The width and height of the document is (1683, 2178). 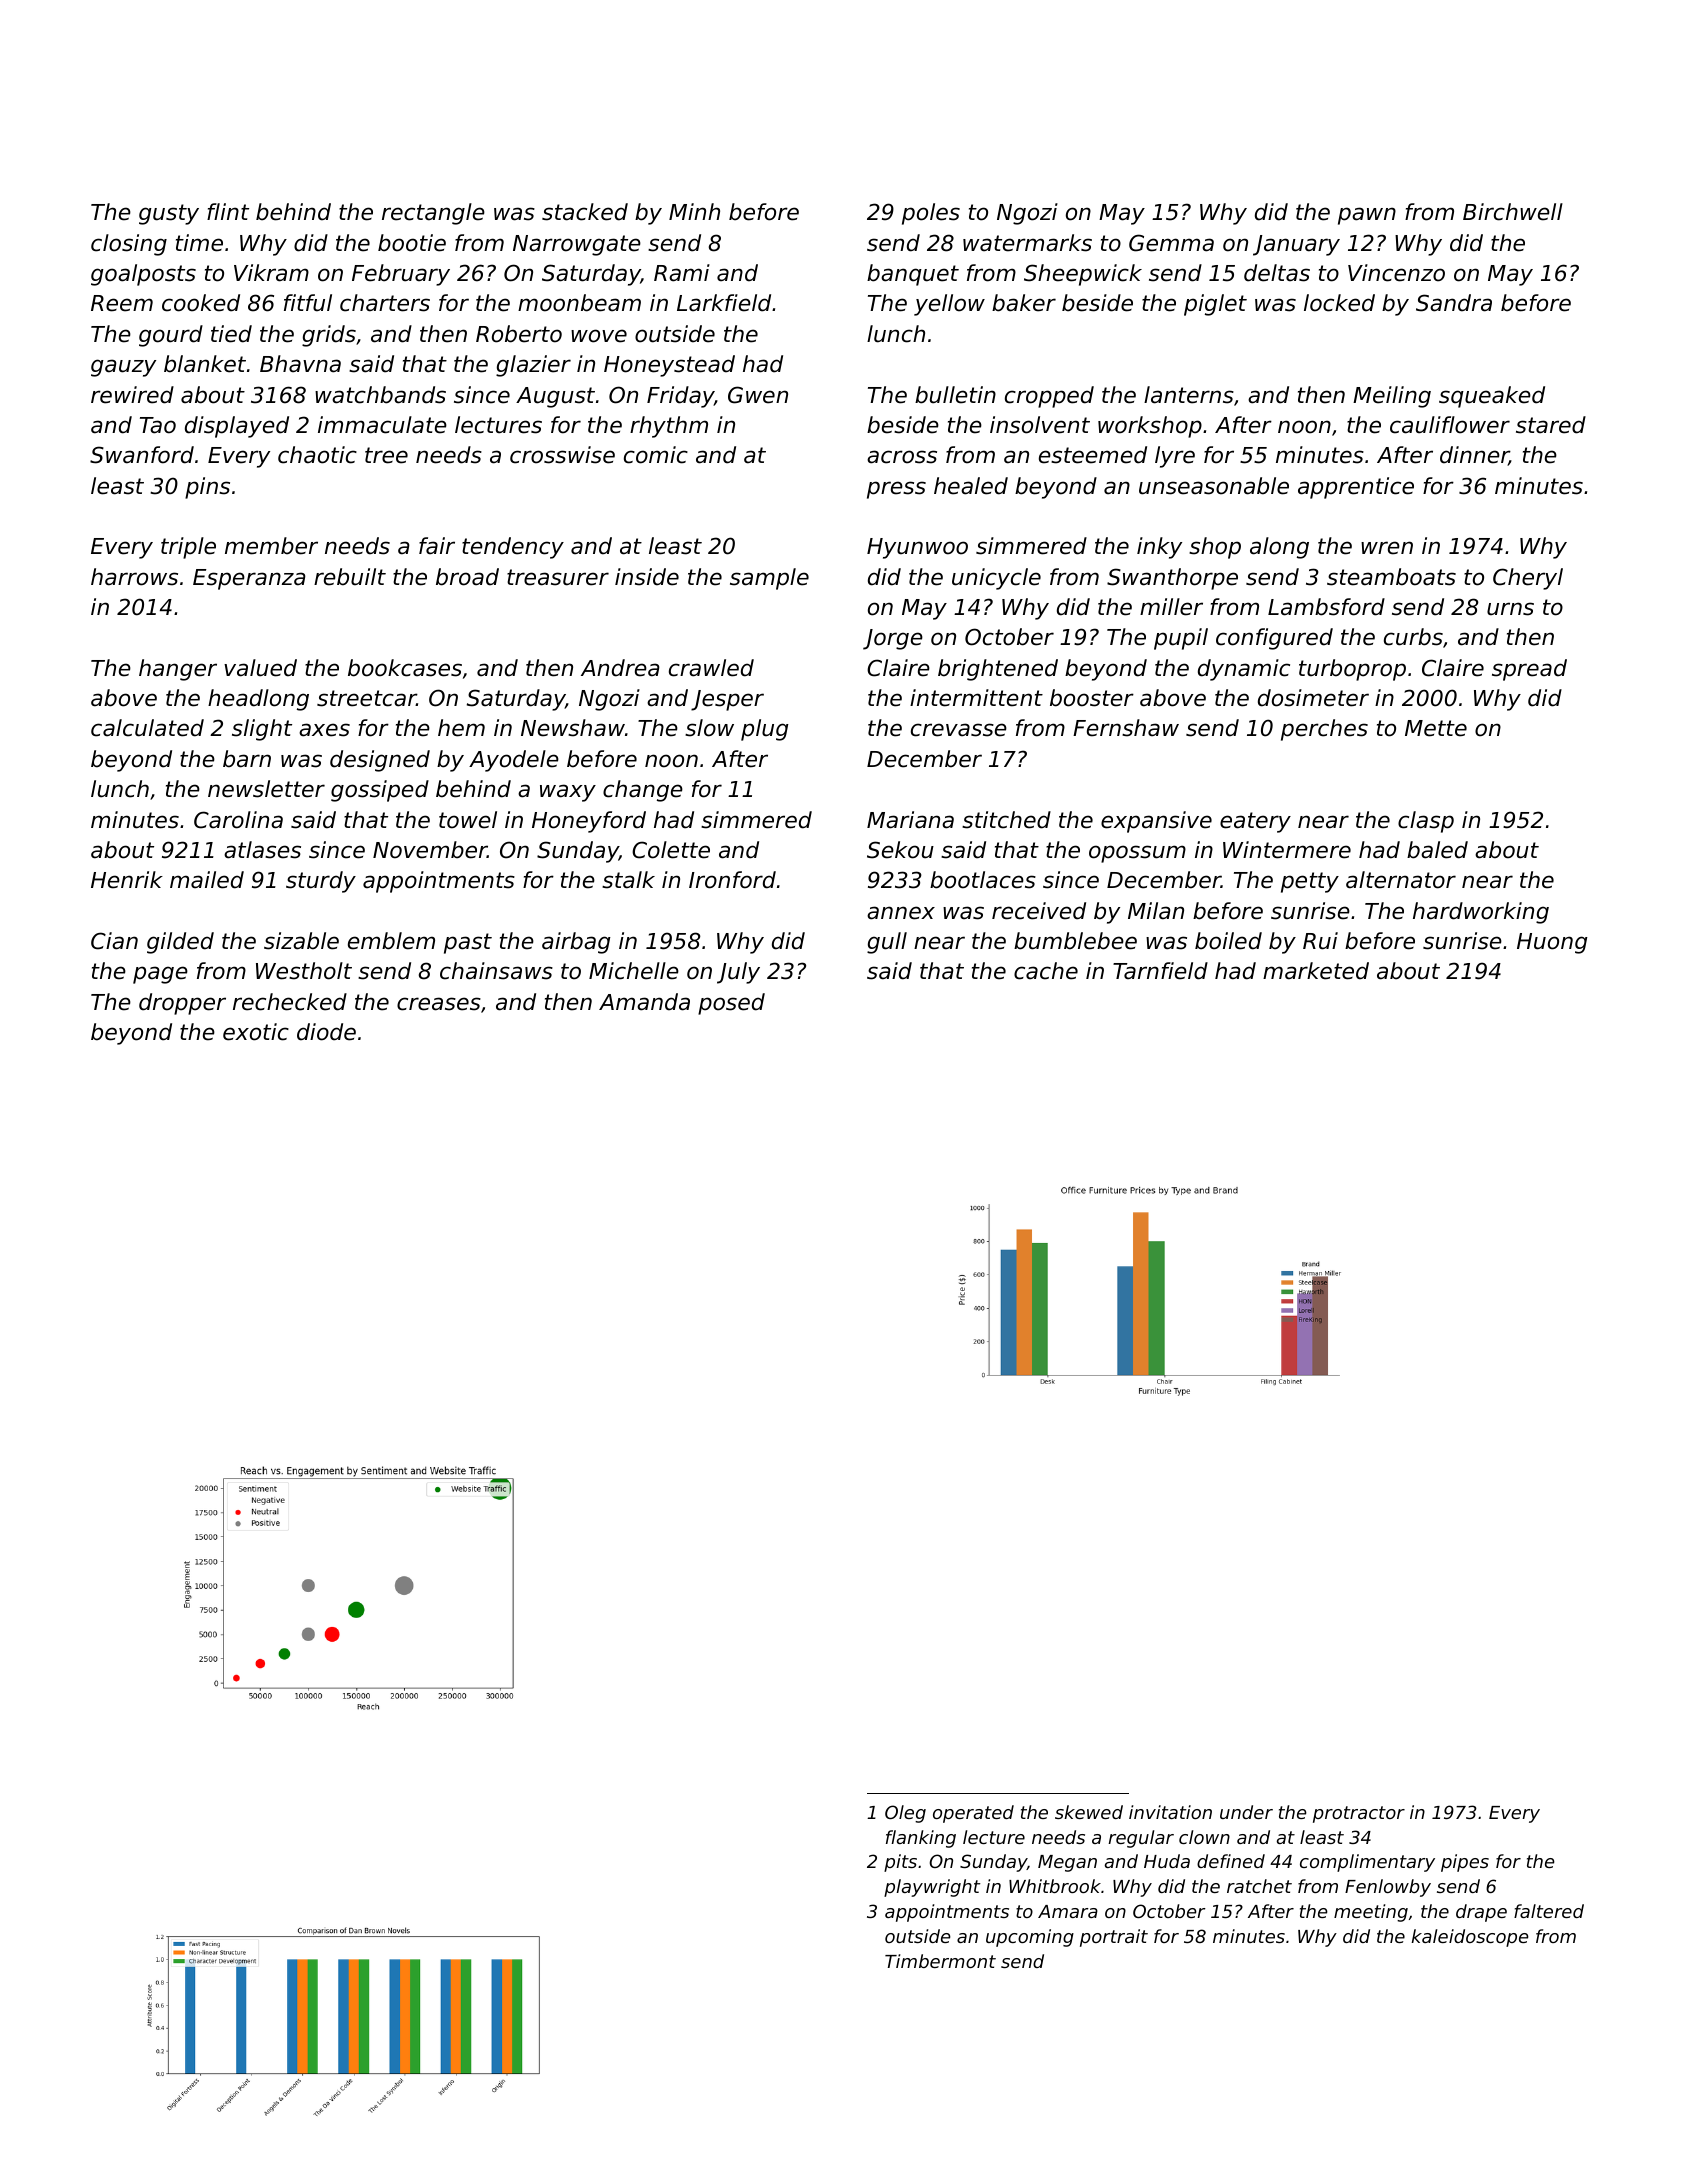 I want to click on posed, so click(x=731, y=1004).
